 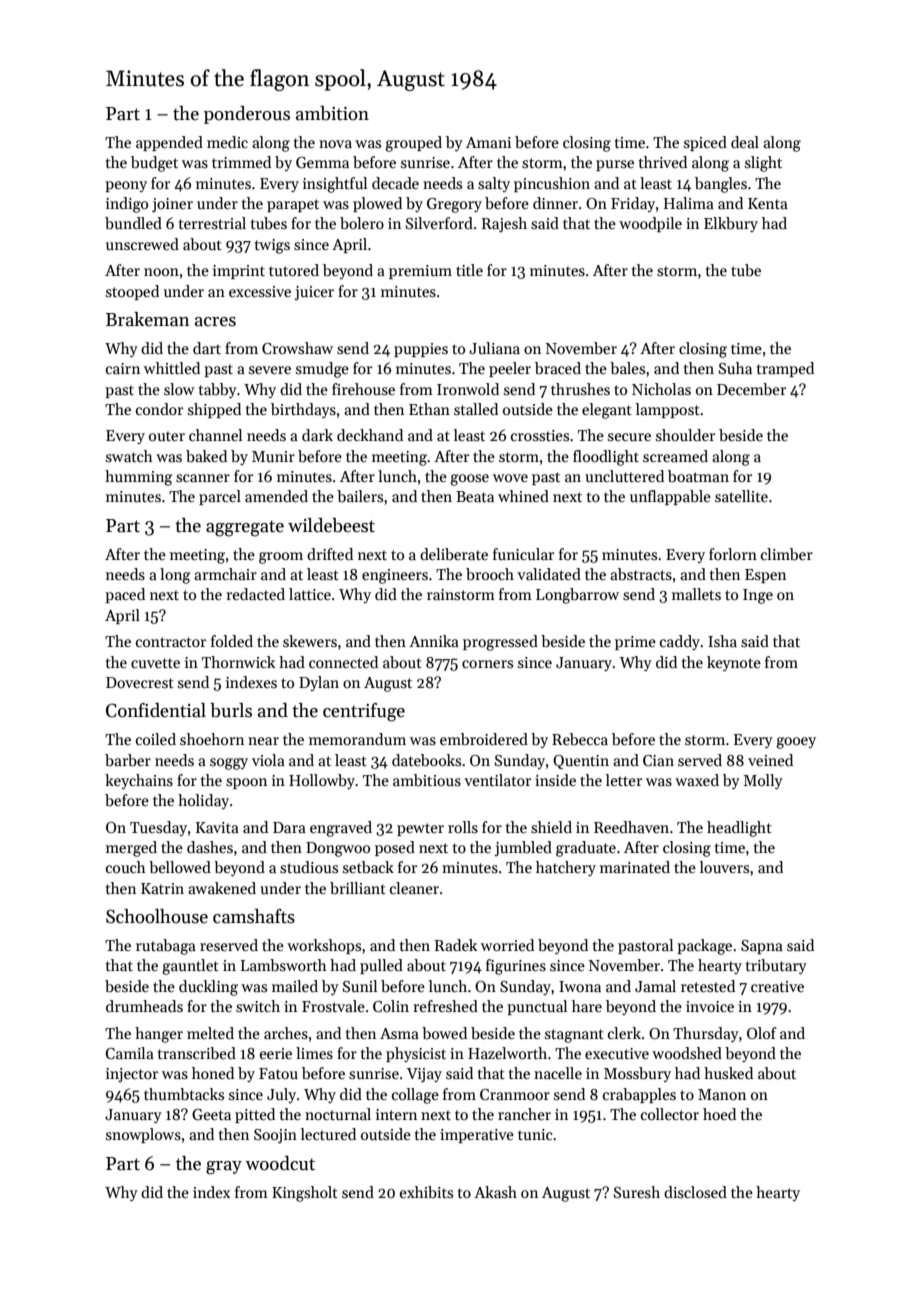 I want to click on December, so click(x=751, y=389).
